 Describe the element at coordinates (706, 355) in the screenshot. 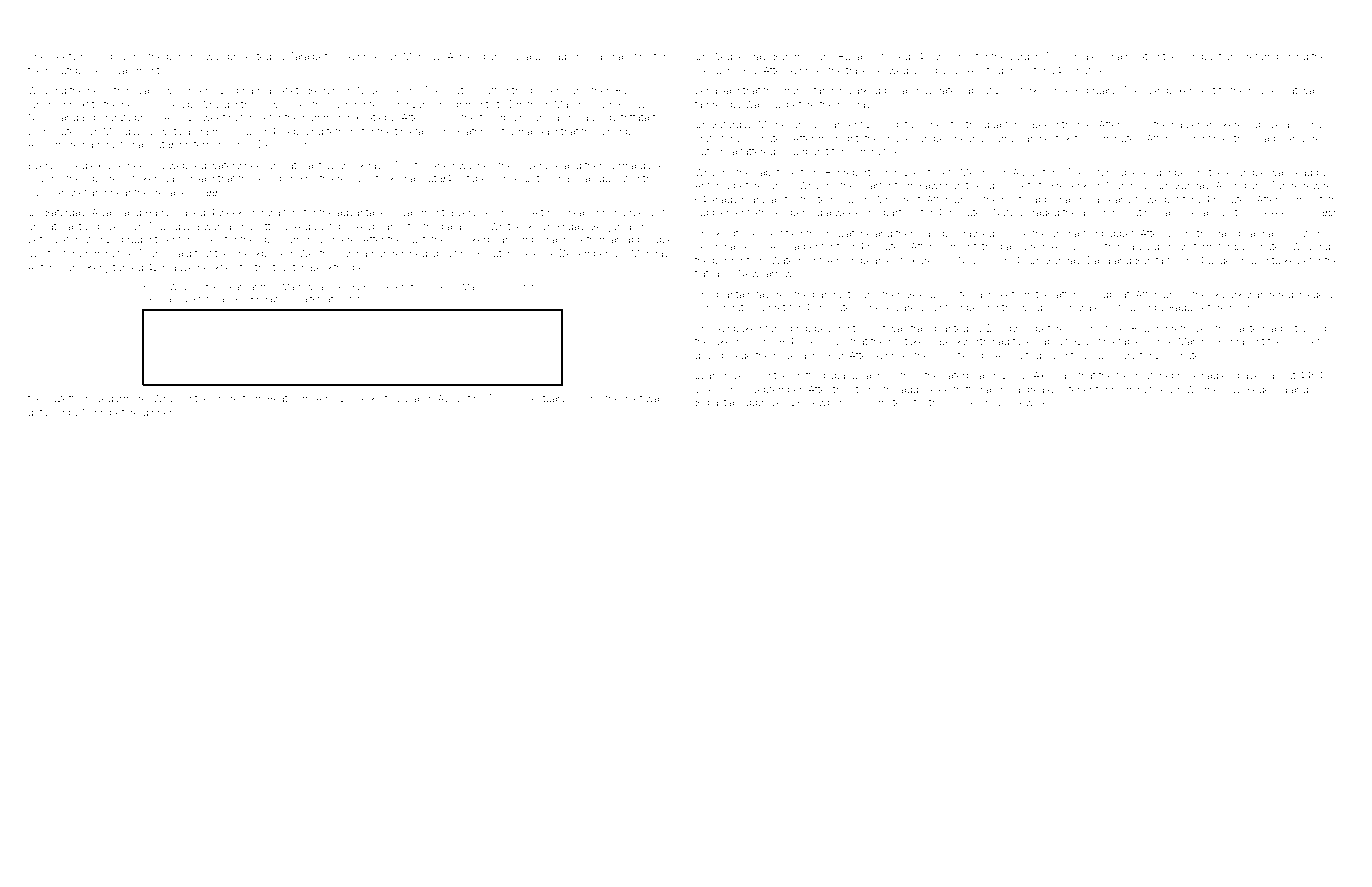

I see `dove` at that location.
